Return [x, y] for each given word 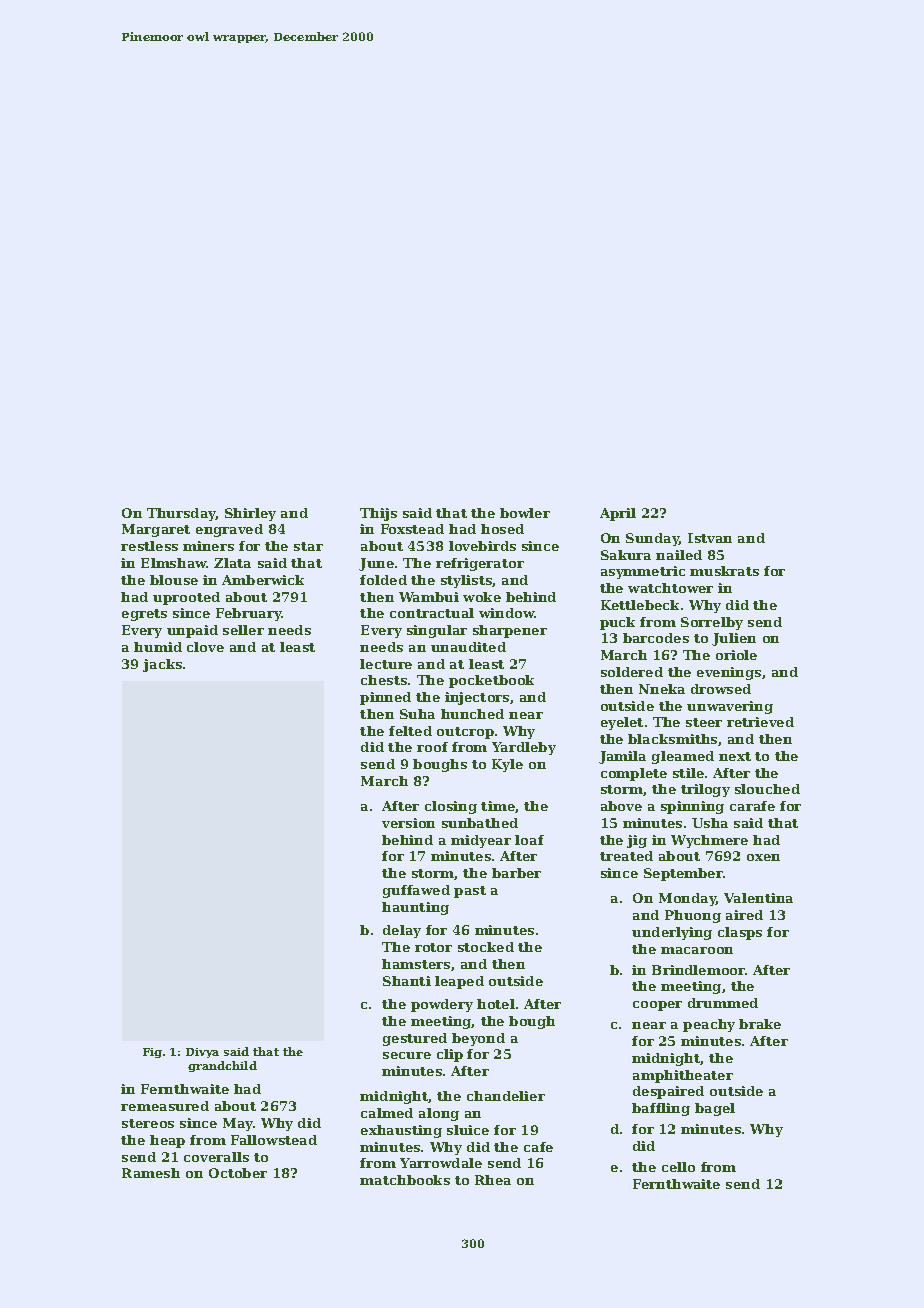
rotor [433, 947]
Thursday [181, 514]
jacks [162, 665]
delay [402, 931]
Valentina [758, 898]
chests [384, 680]
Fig [152, 1053]
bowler [525, 513]
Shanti [407, 981]
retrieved [760, 722]
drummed [723, 1003]
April [618, 514]
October [238, 1173]
